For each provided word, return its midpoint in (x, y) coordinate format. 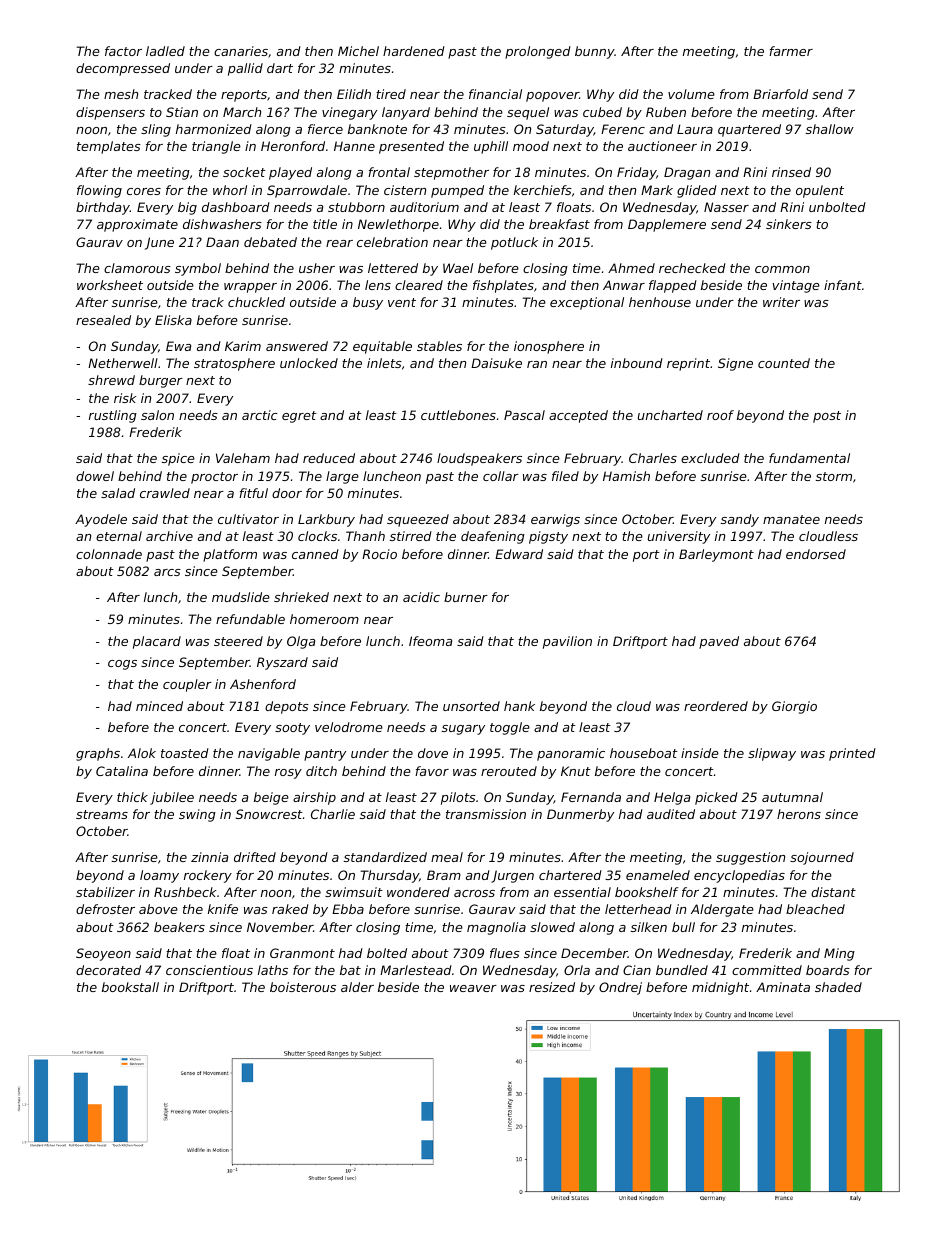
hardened (414, 51)
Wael (458, 268)
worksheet (110, 285)
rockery (208, 876)
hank (519, 706)
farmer (791, 51)
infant (843, 285)
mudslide (241, 597)
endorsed (816, 554)
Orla (577, 970)
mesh (121, 94)
